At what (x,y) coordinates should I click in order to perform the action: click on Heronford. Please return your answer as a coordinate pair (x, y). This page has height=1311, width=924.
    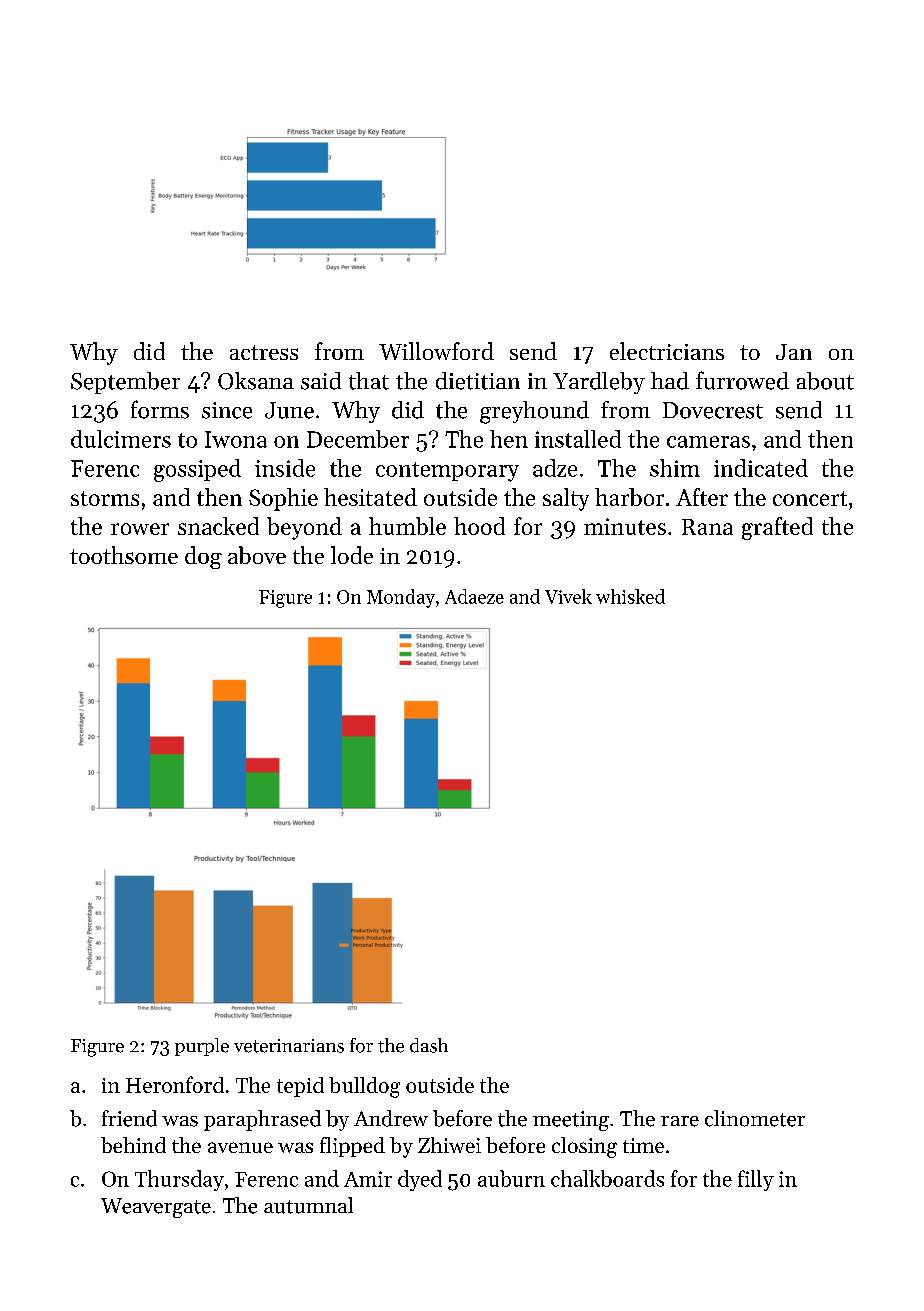
    Looking at the image, I should click on (175, 1084).
